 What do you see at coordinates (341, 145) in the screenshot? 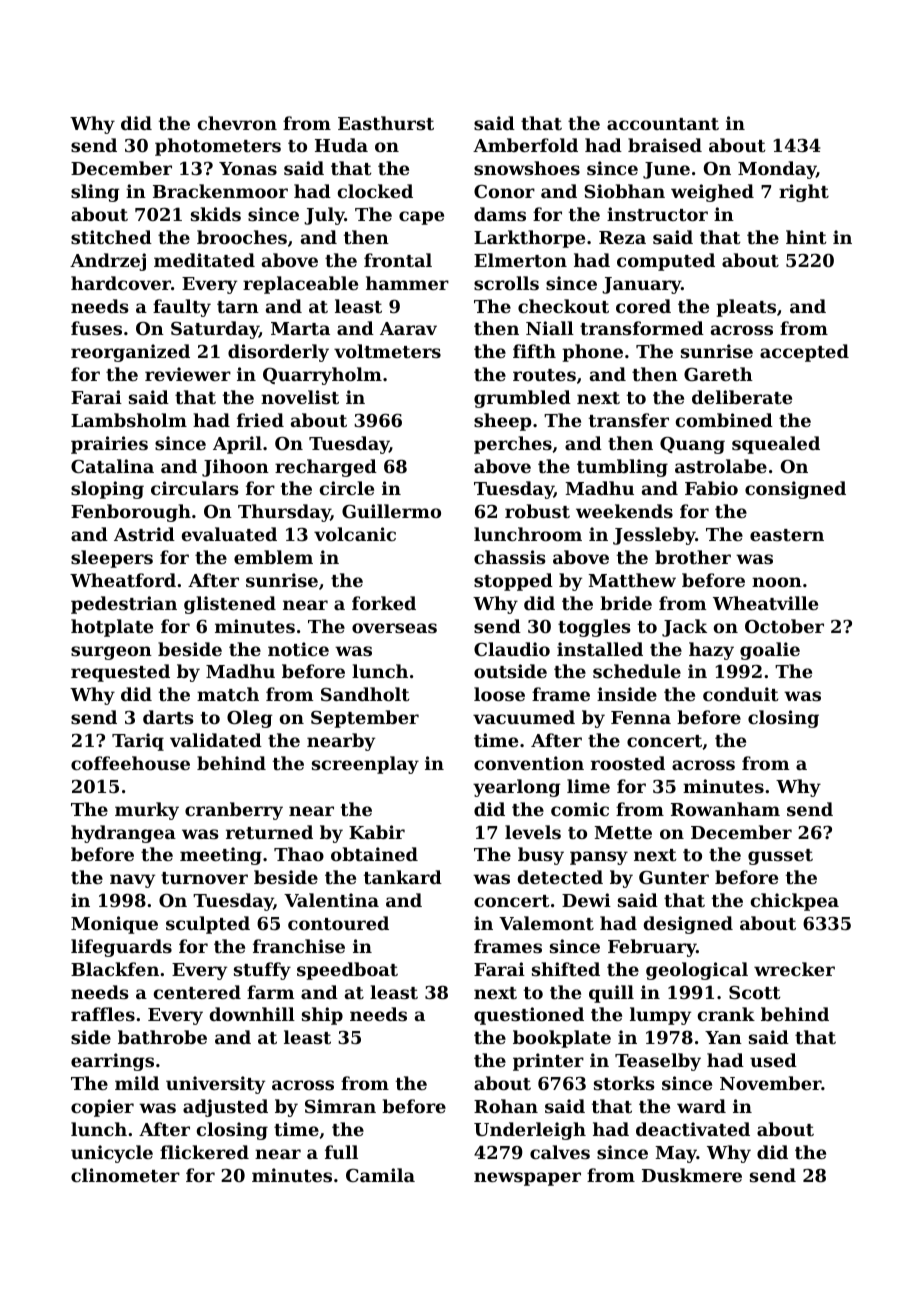
I see `Huda` at bounding box center [341, 145].
